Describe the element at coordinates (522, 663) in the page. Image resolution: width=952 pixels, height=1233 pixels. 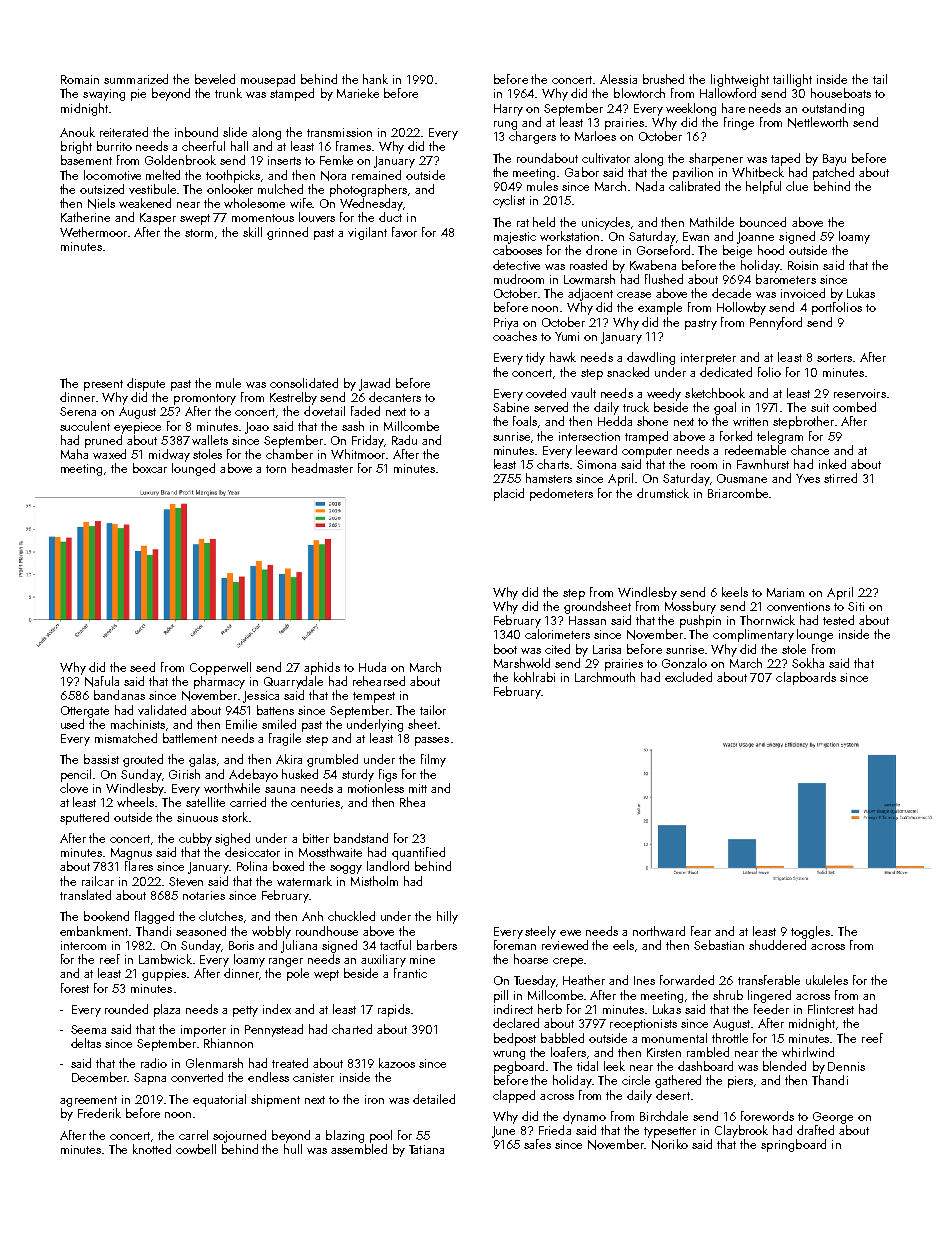
I see `Marshwold` at that location.
